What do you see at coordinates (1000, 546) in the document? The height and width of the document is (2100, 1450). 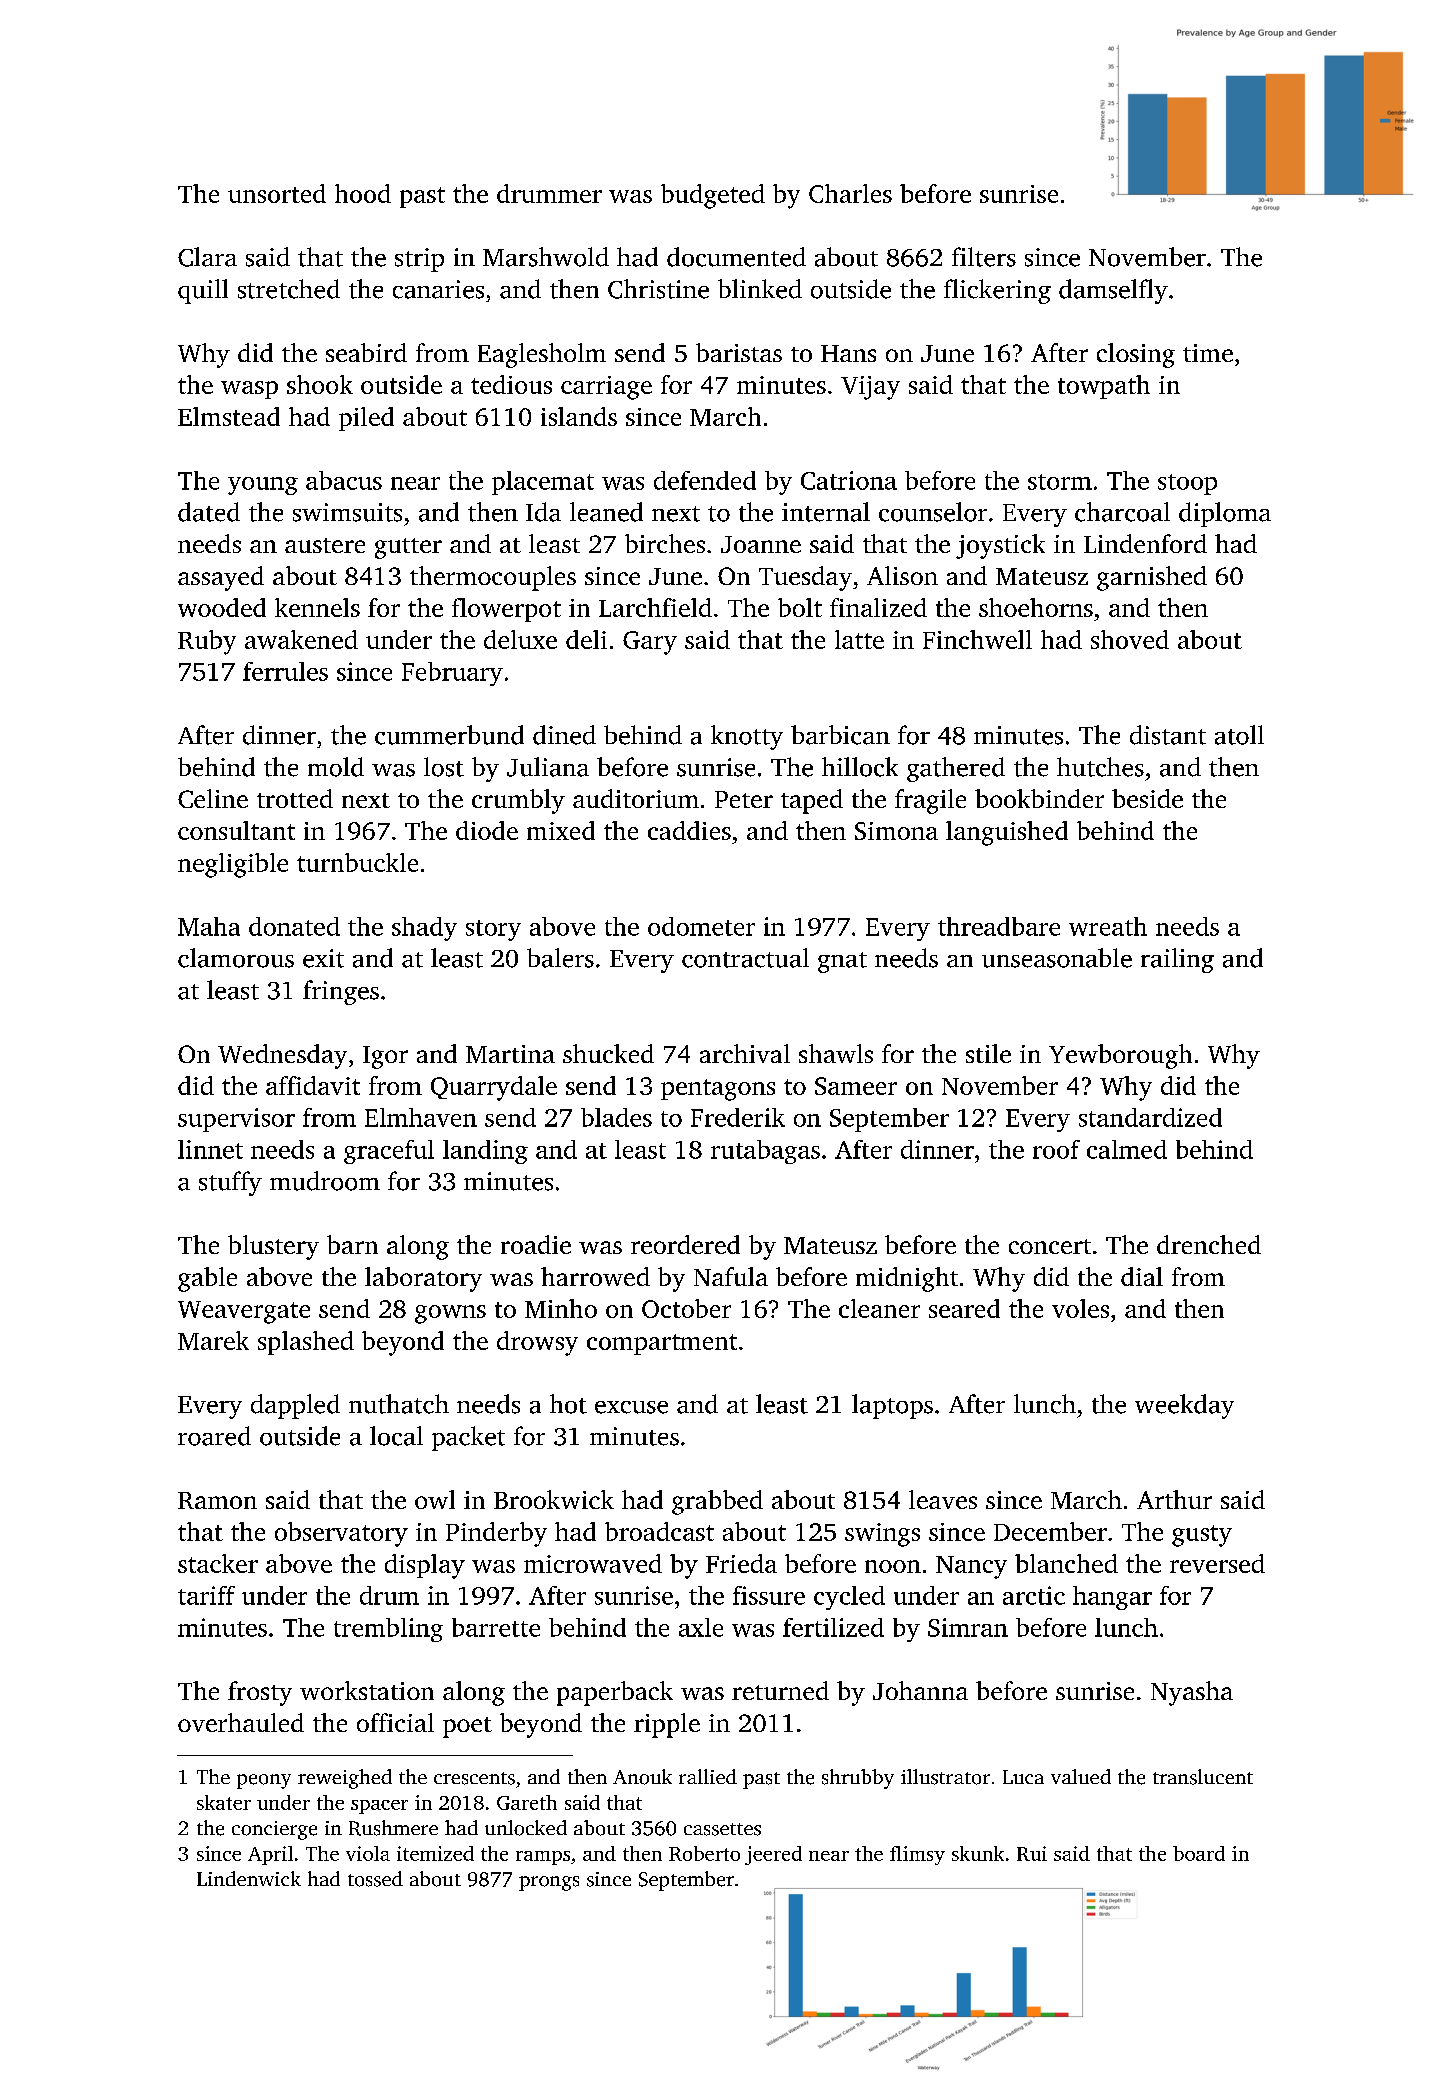 I see `joystick` at bounding box center [1000, 546].
